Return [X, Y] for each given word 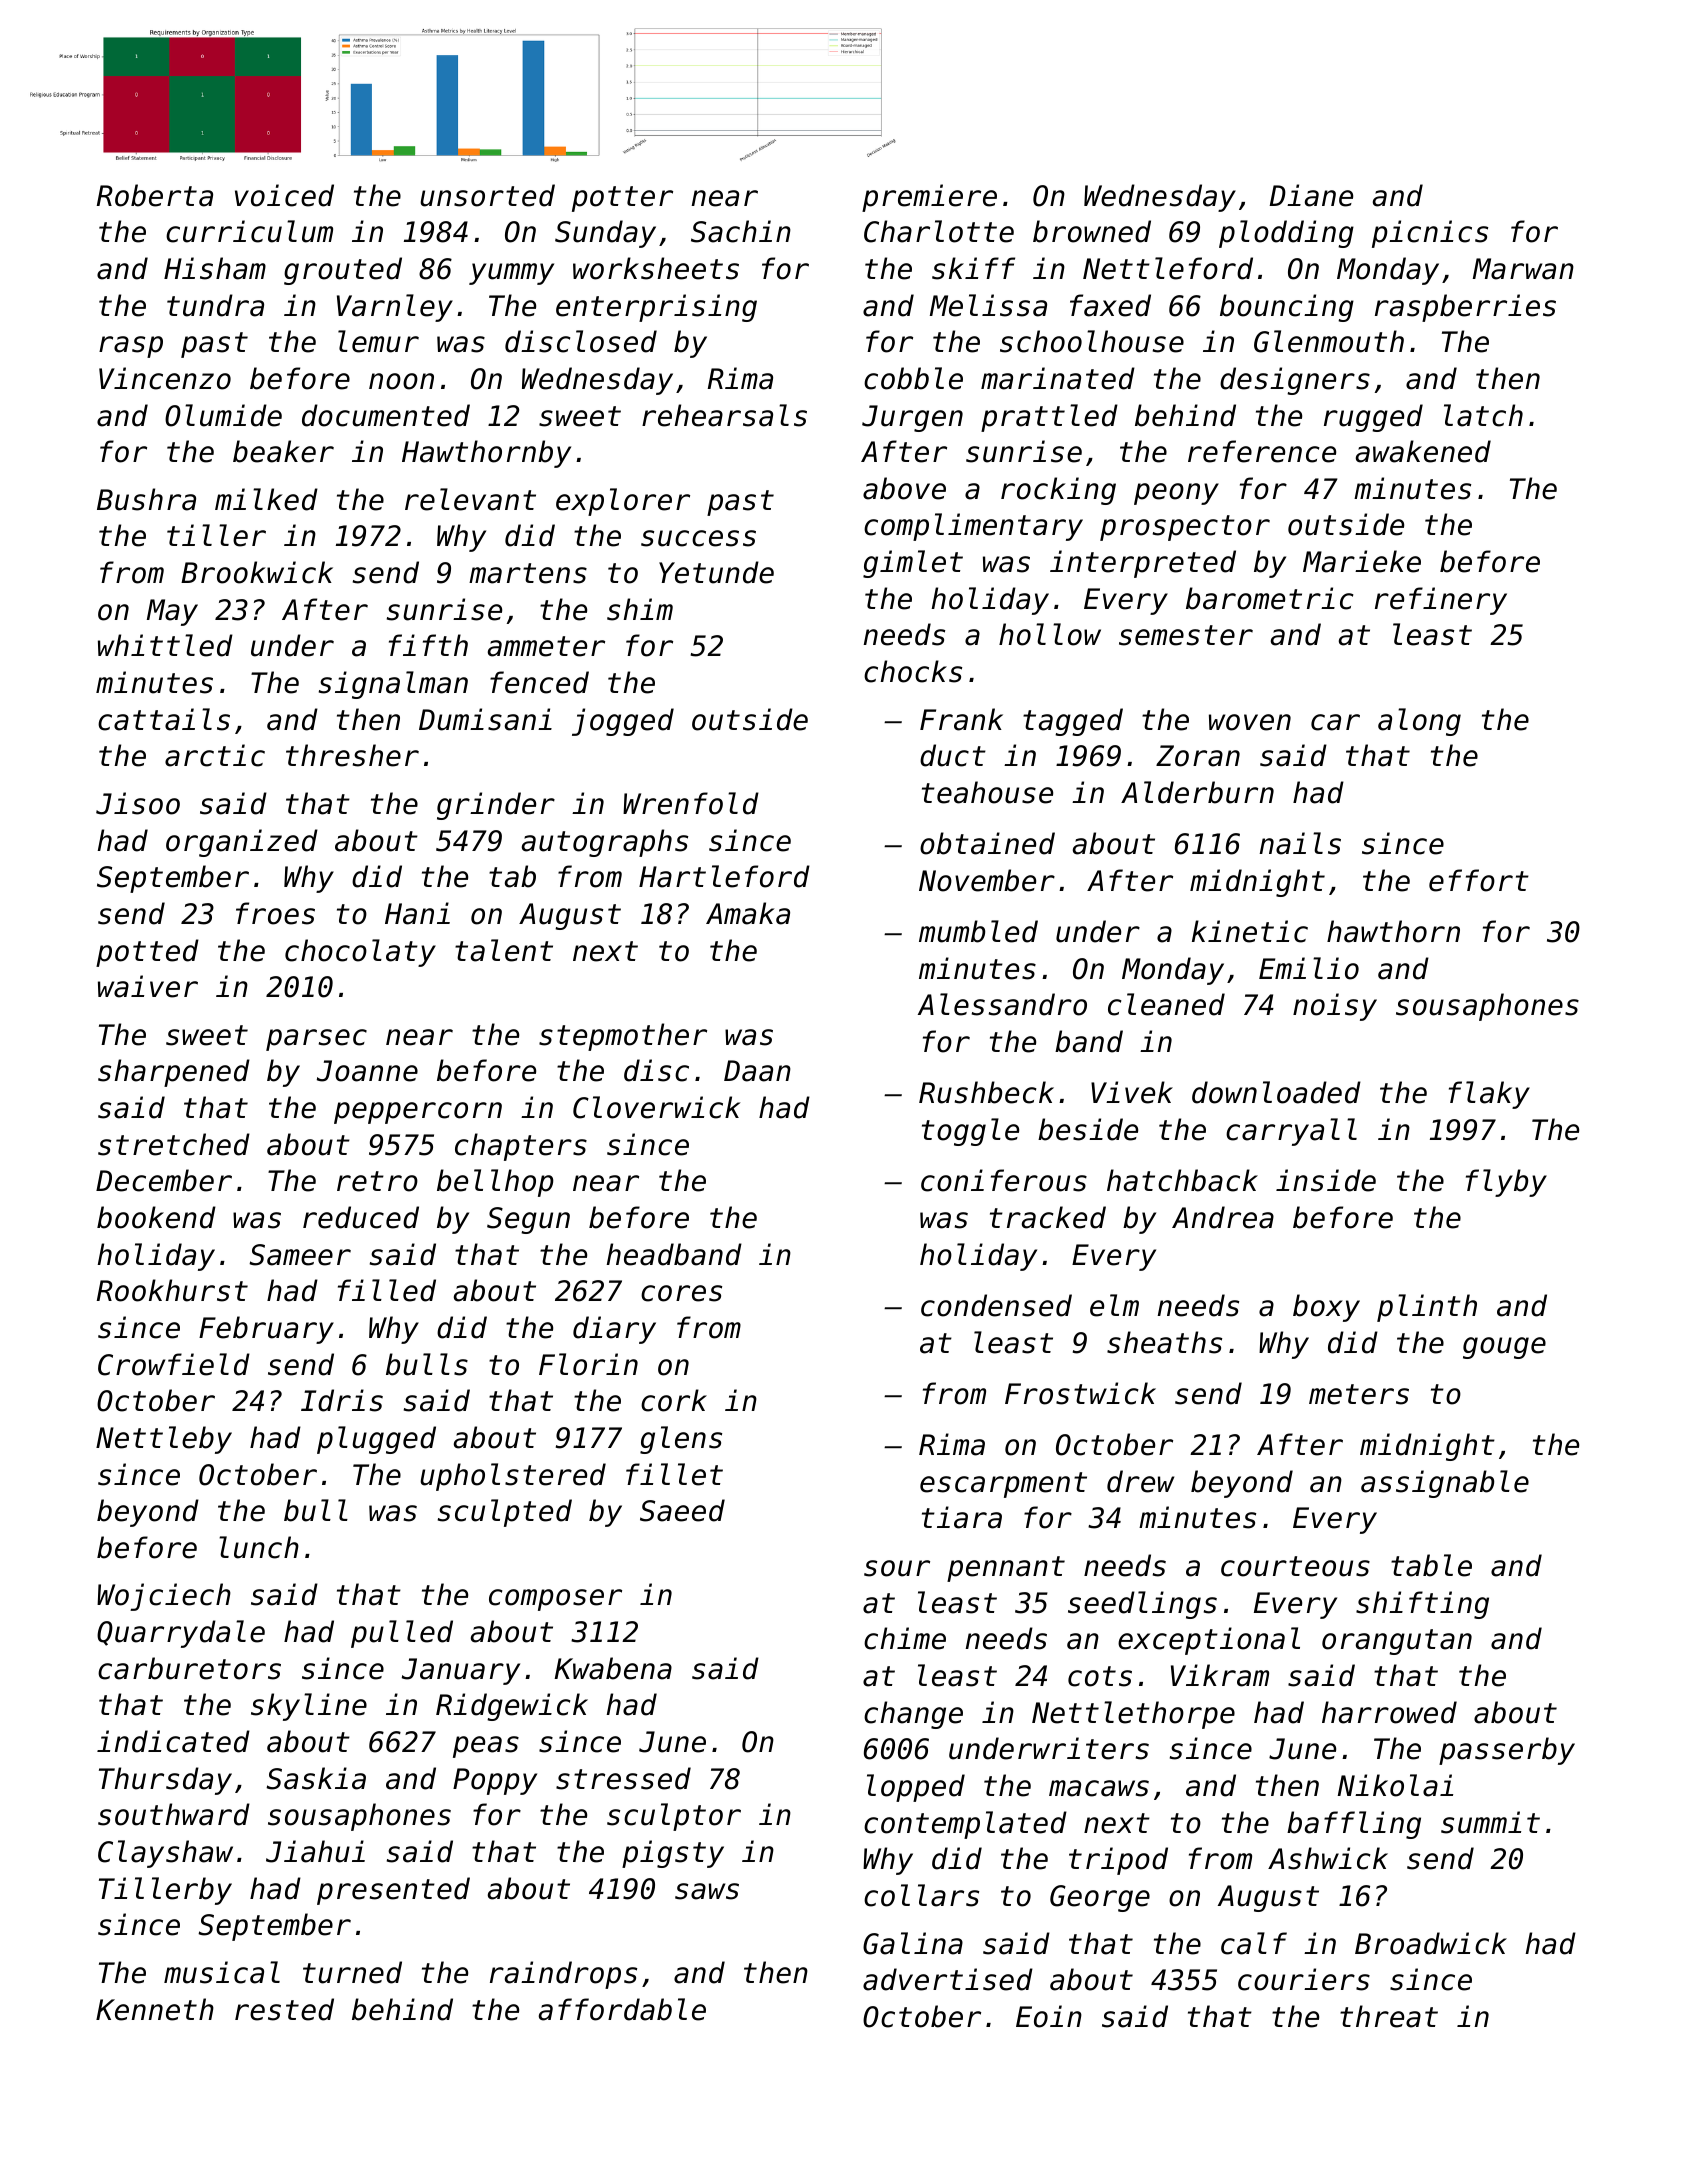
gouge [1504, 1348]
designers [1295, 381]
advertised [948, 1979]
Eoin [1049, 2016]
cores [681, 1293]
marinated [1058, 378]
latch [1483, 415]
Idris [342, 1400]
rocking [1058, 491]
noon [401, 381]
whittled [165, 645]
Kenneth [155, 2009]
